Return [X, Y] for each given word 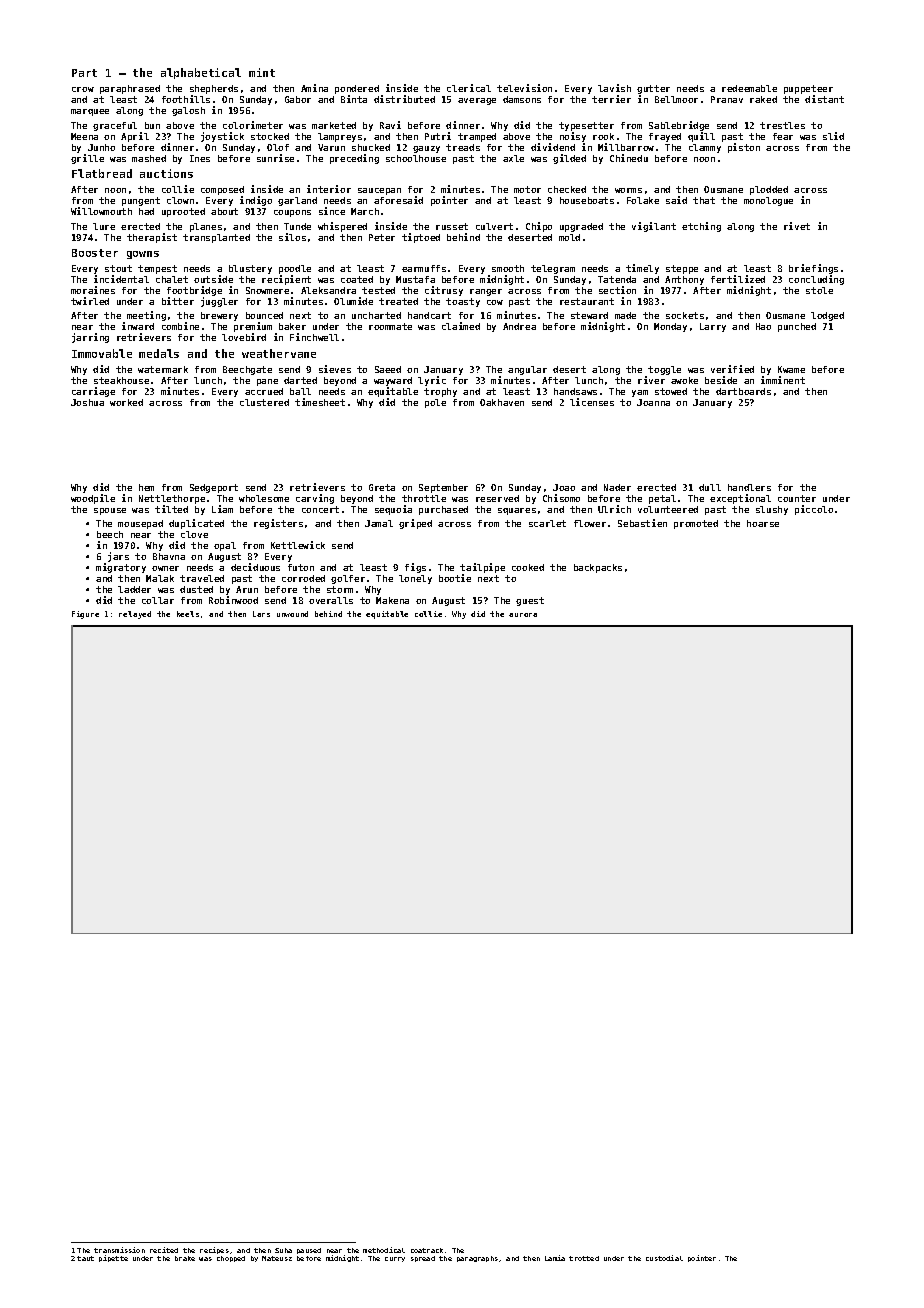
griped [415, 524]
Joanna [653, 402]
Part [84, 73]
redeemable [749, 88]
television [524, 88]
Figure [85, 615]
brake [185, 1258]
